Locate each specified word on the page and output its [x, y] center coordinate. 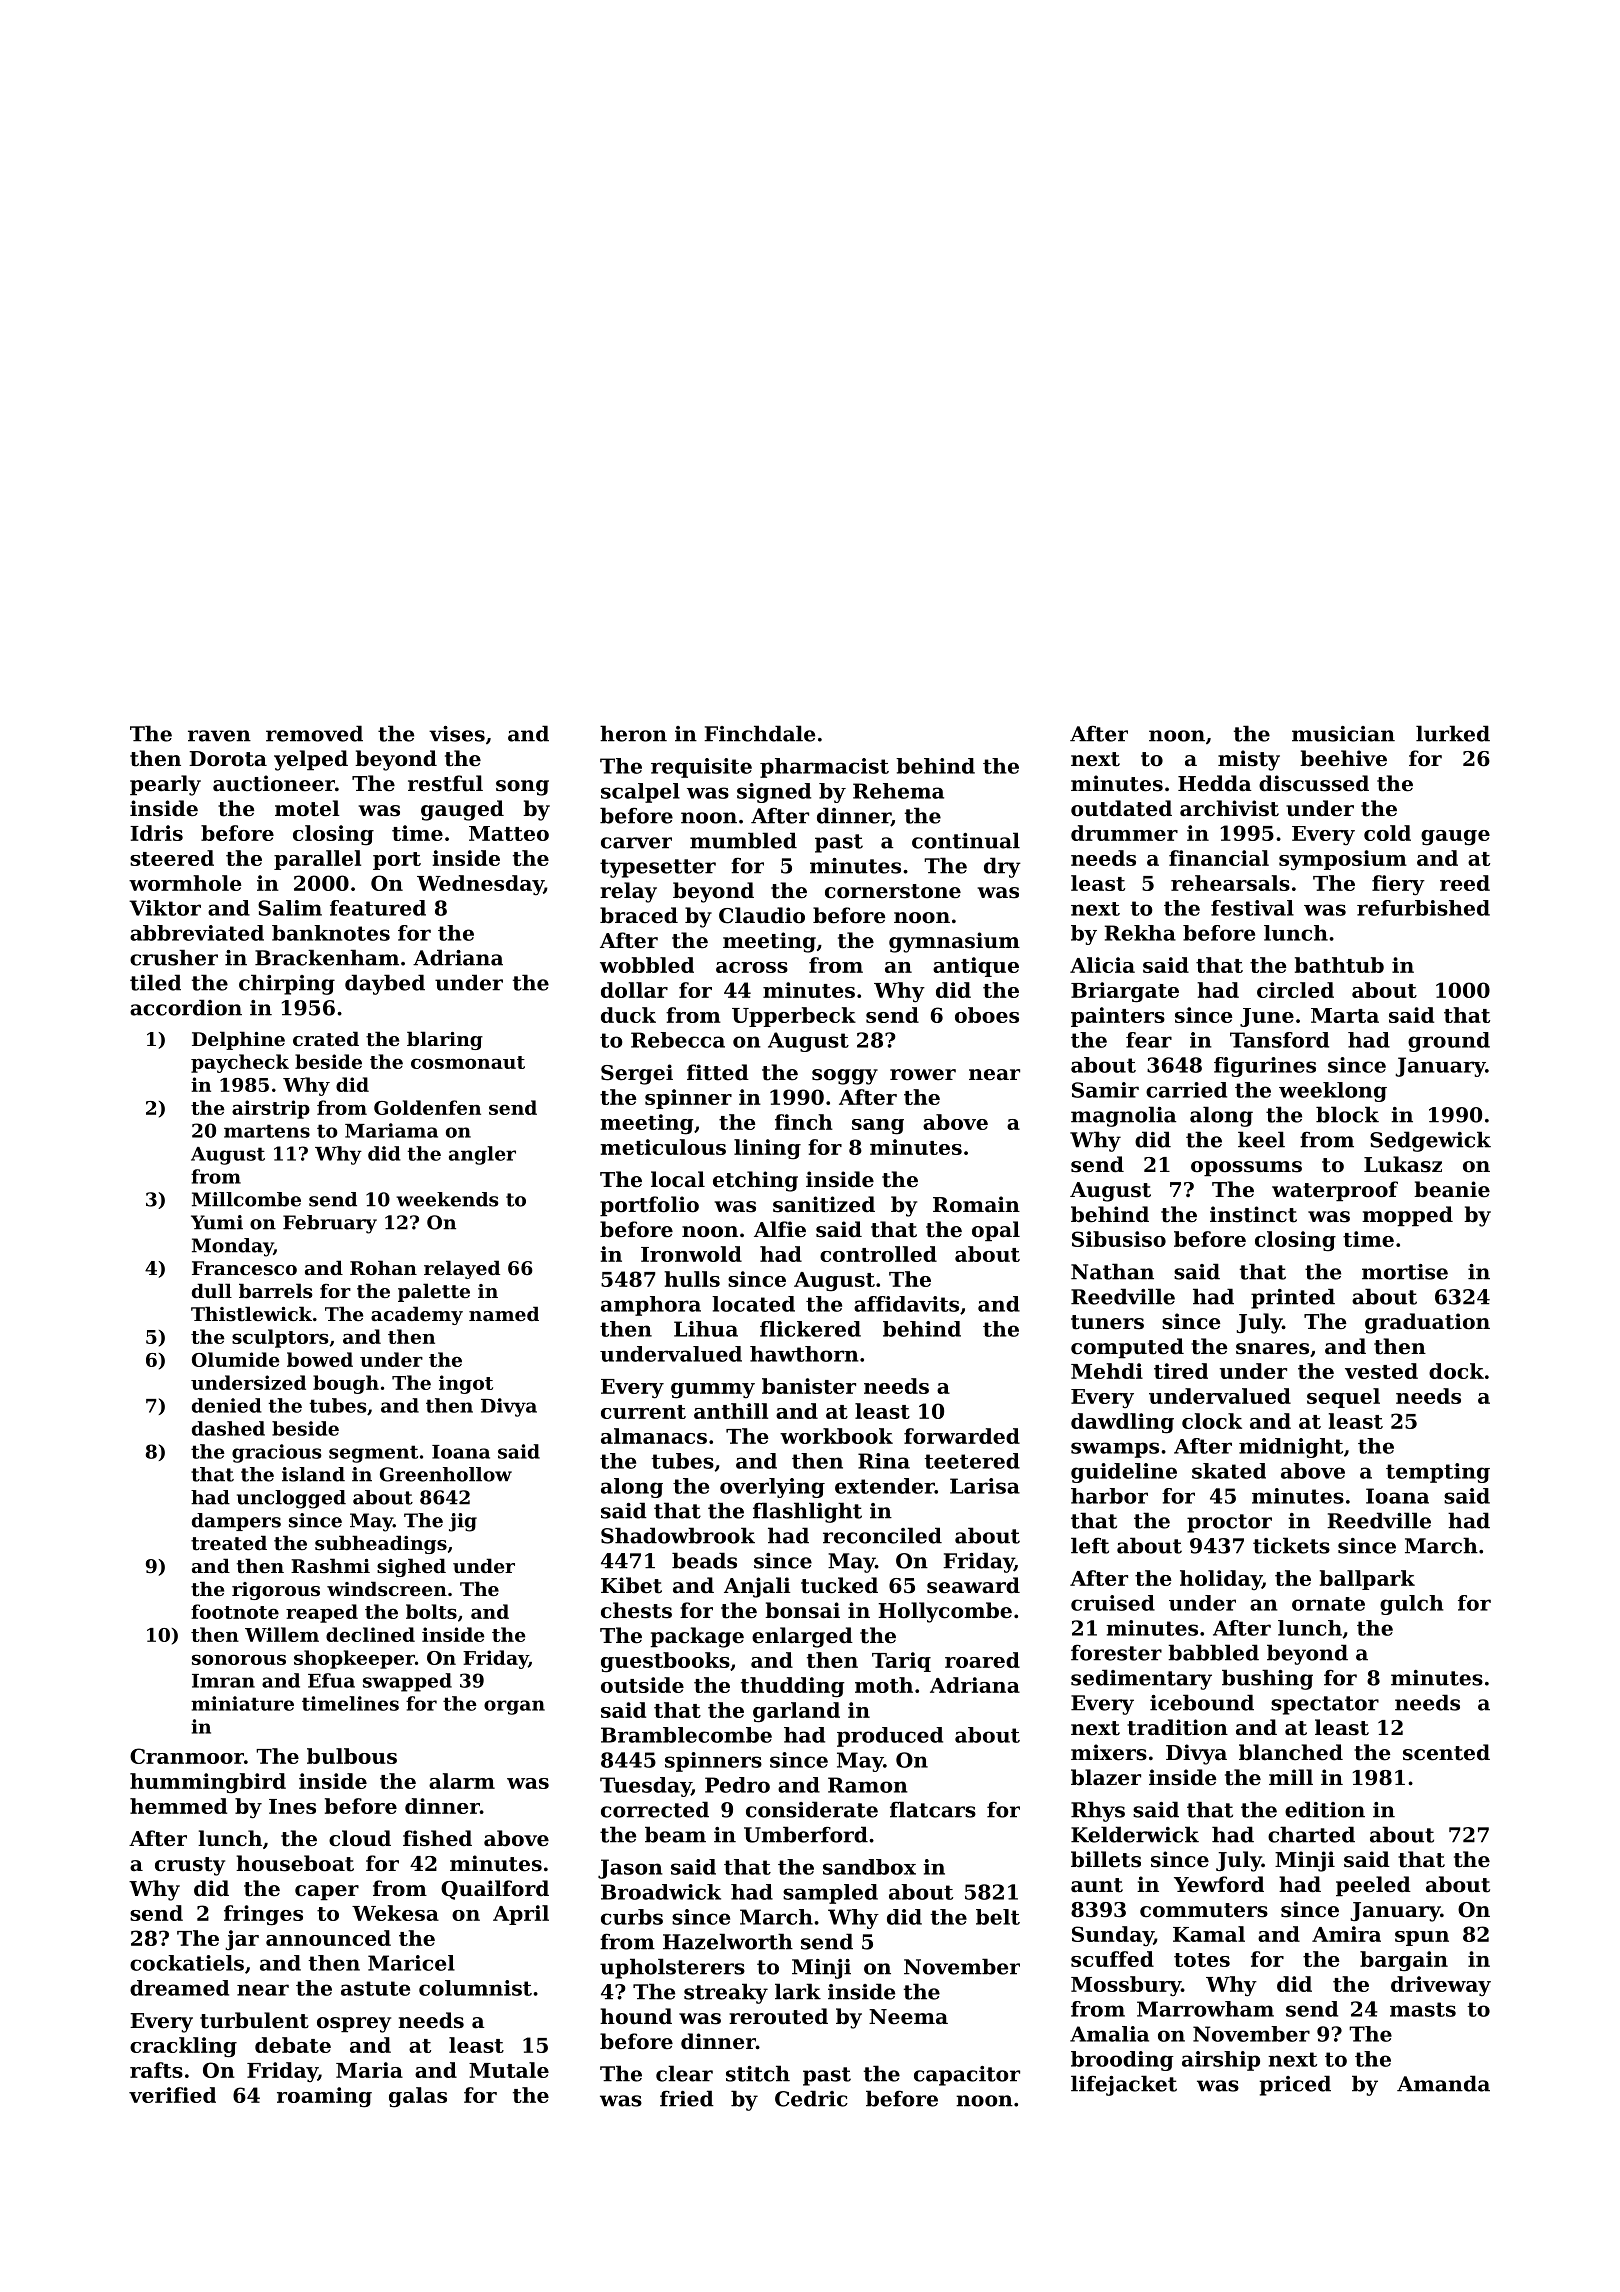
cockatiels [187, 1963]
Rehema [898, 791]
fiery [1398, 885]
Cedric [811, 2098]
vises [457, 734]
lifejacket [1124, 2085]
